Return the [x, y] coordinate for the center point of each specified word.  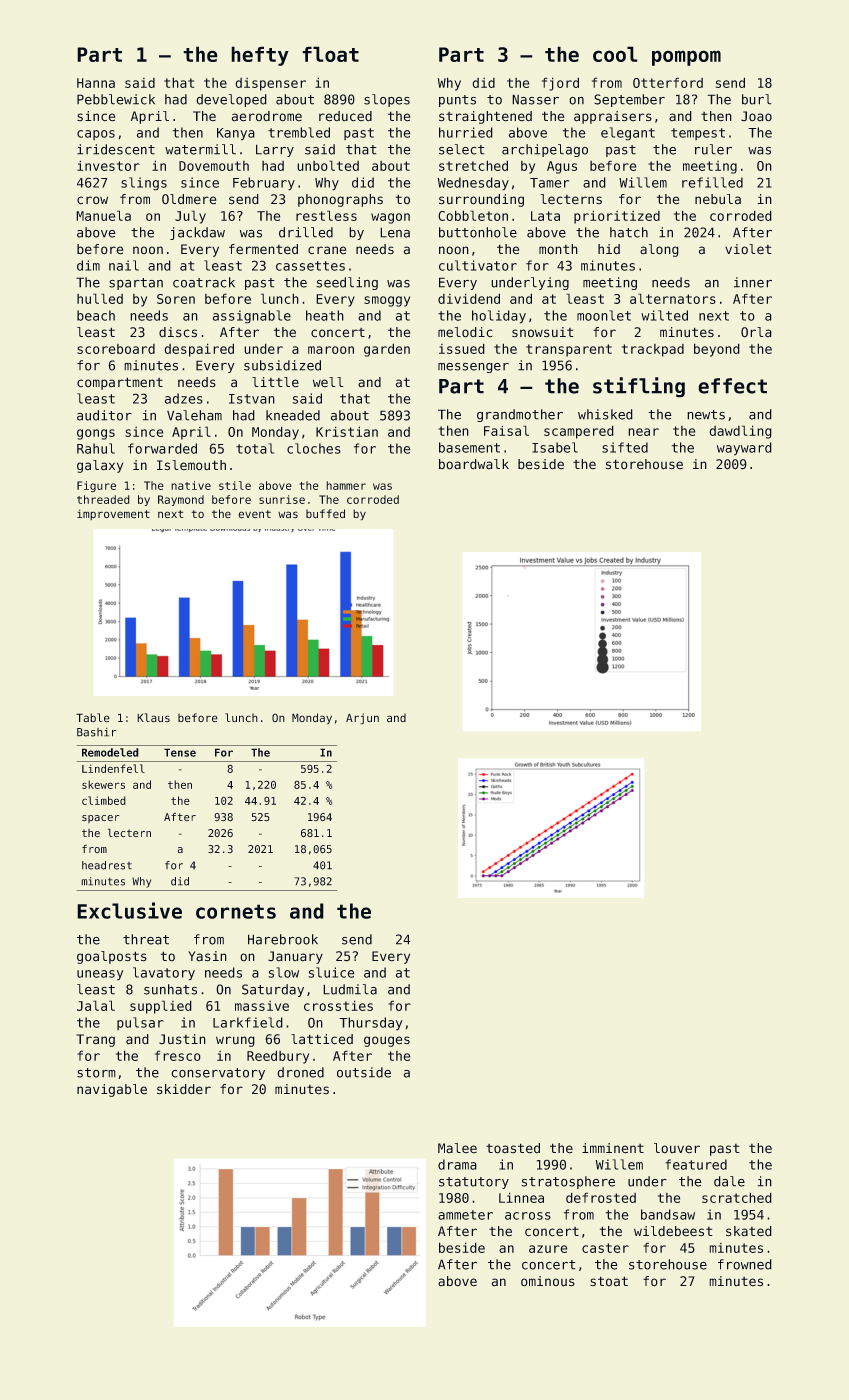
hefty [260, 56]
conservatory [218, 1074]
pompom [686, 58]
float [330, 54]
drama [457, 1164]
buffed [325, 513]
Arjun [362, 719]
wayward [744, 449]
